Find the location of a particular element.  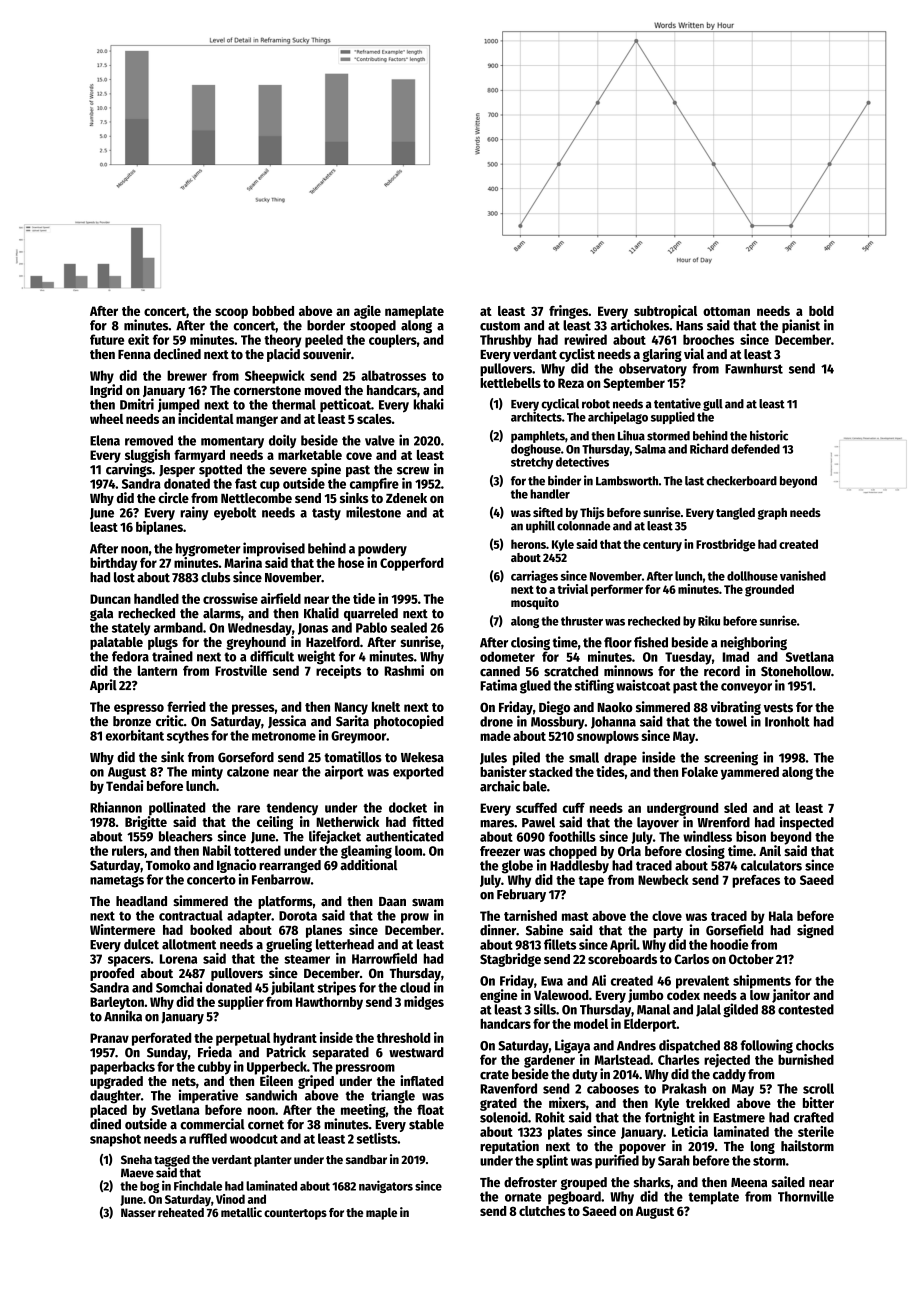

countertops is located at coordinates (295, 1214).
